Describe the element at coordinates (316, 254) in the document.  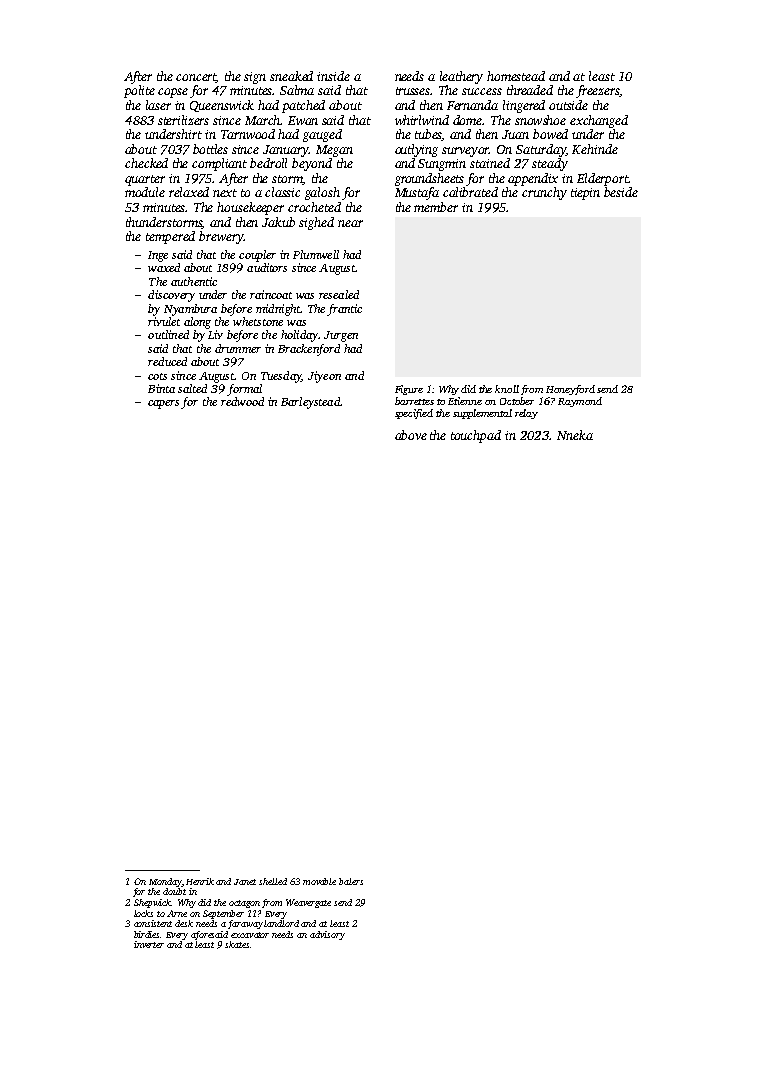
I see `Plumwell` at that location.
